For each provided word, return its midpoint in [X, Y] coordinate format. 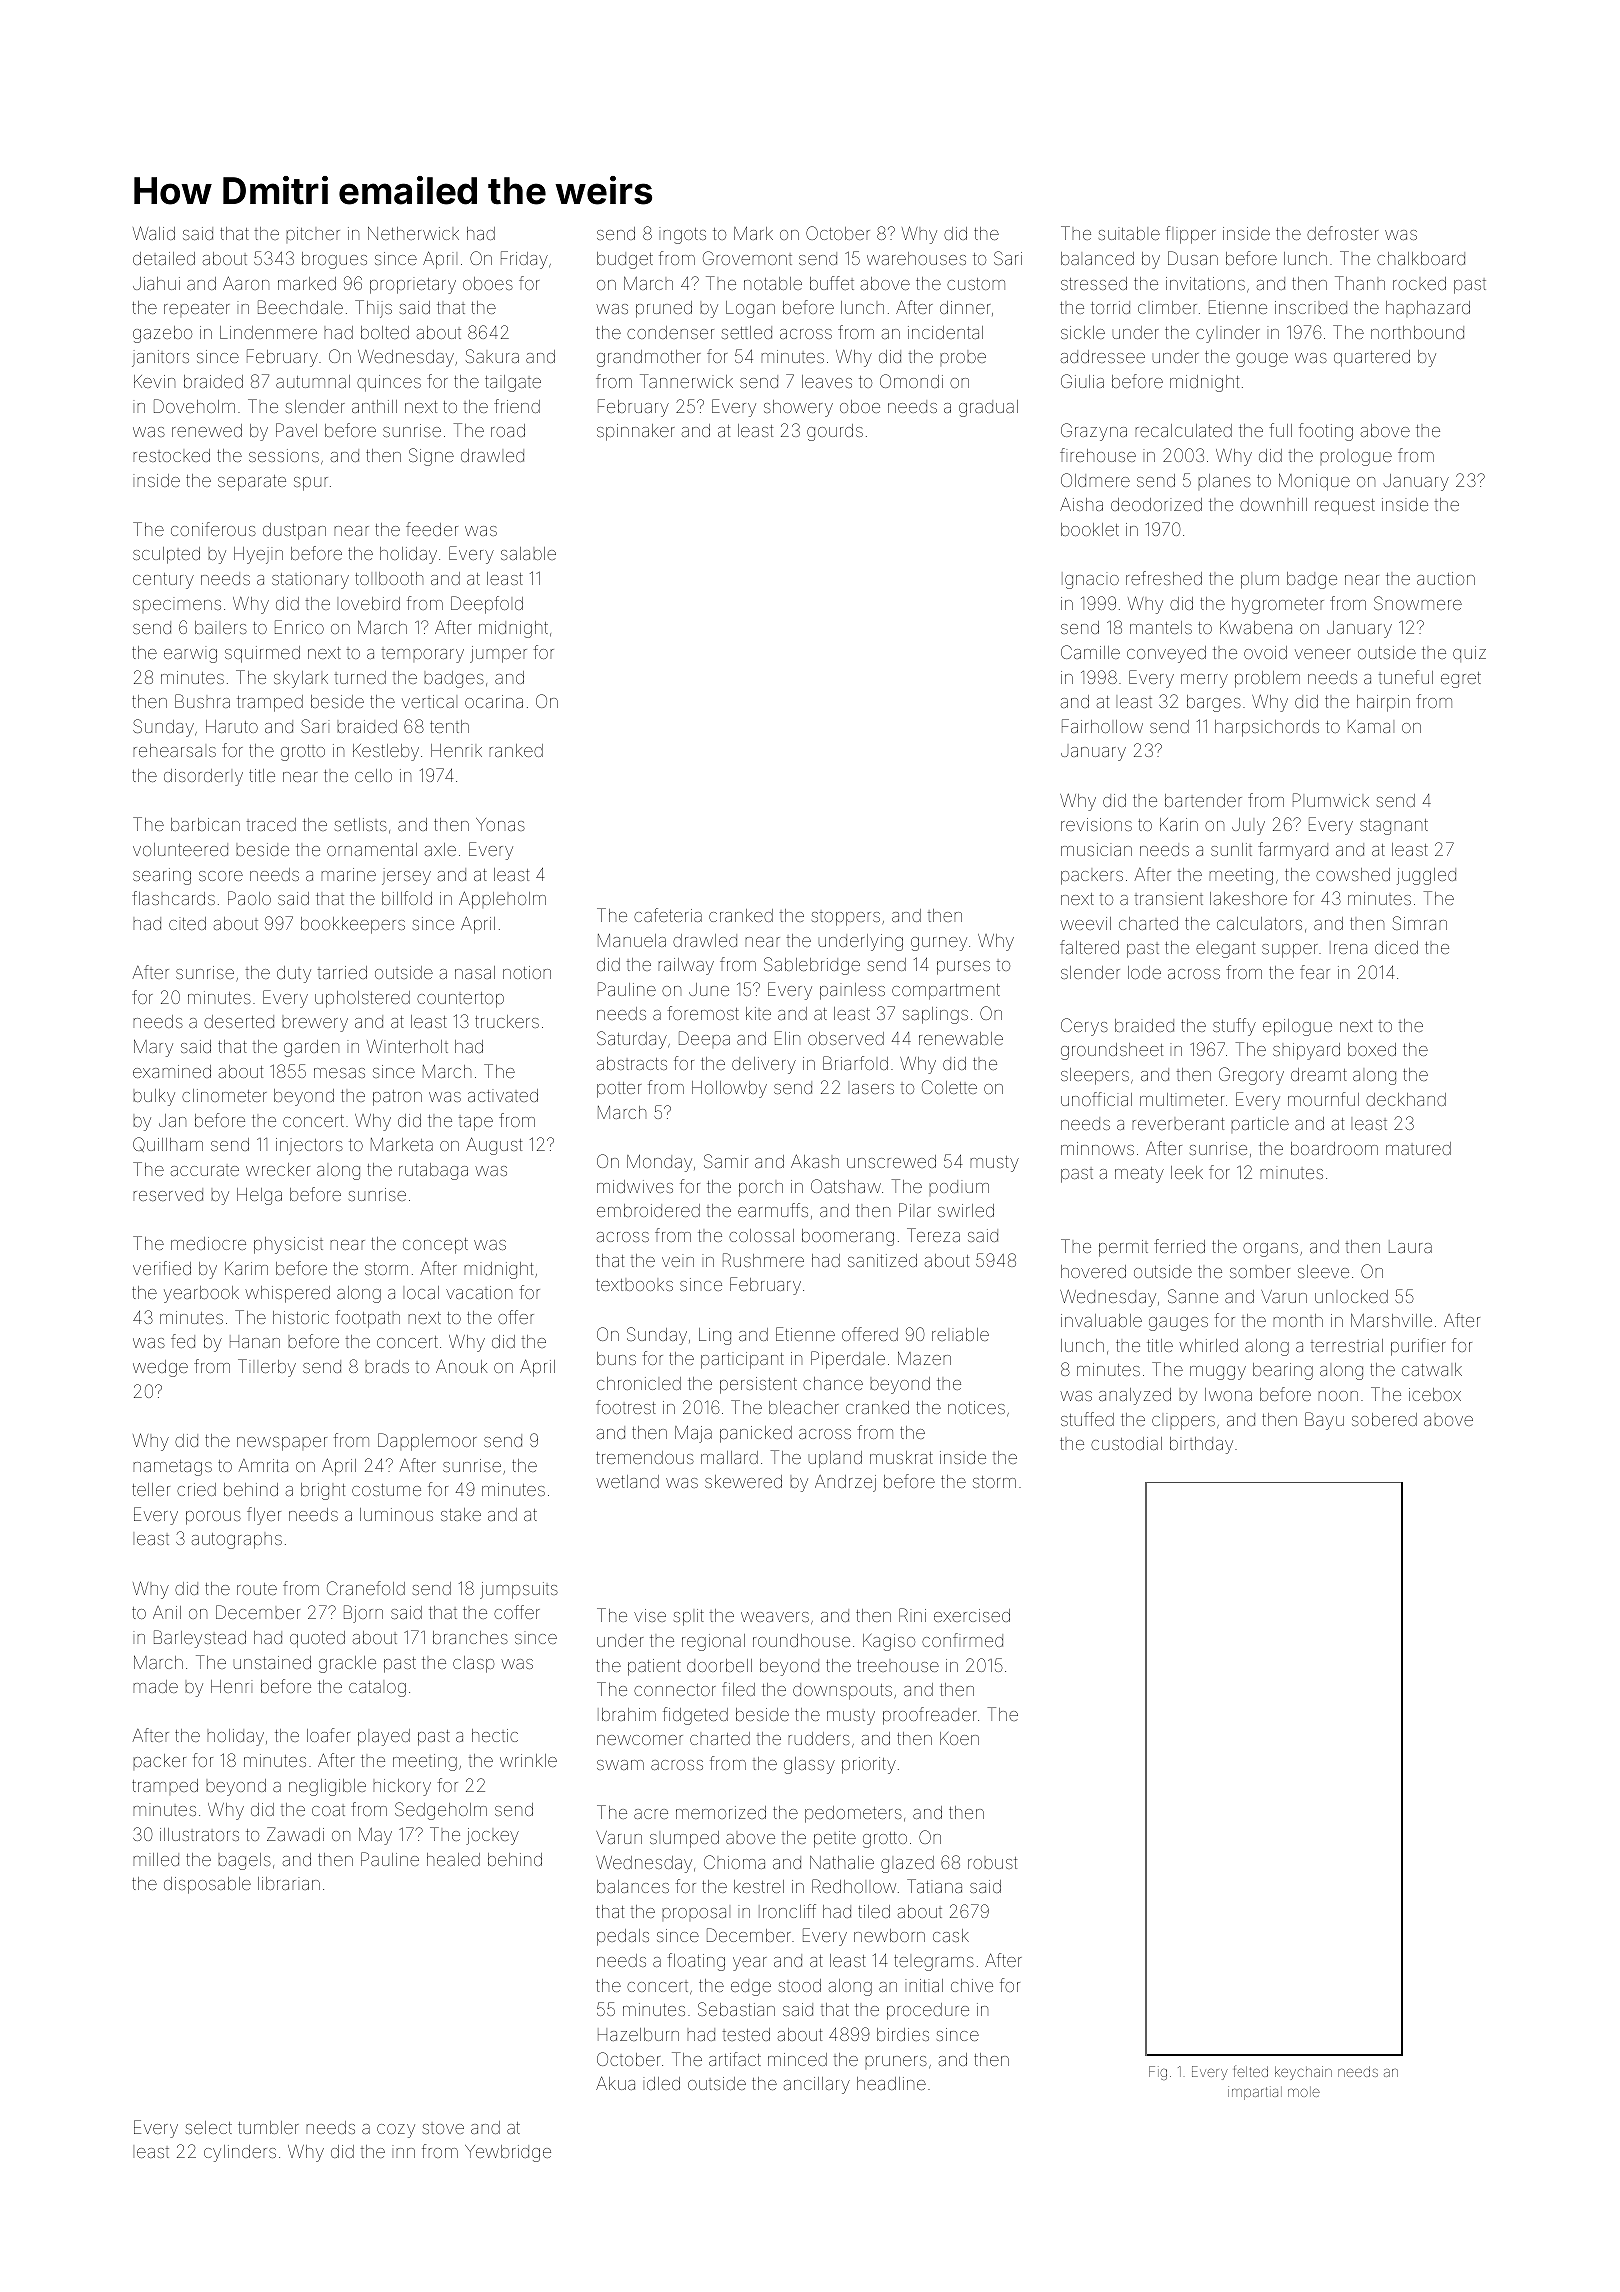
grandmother [649, 358]
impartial [1255, 2093]
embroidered [648, 1210]
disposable [207, 1885]
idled [661, 2083]
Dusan [1193, 258]
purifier [1418, 1347]
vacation [479, 1292]
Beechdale [300, 307]
